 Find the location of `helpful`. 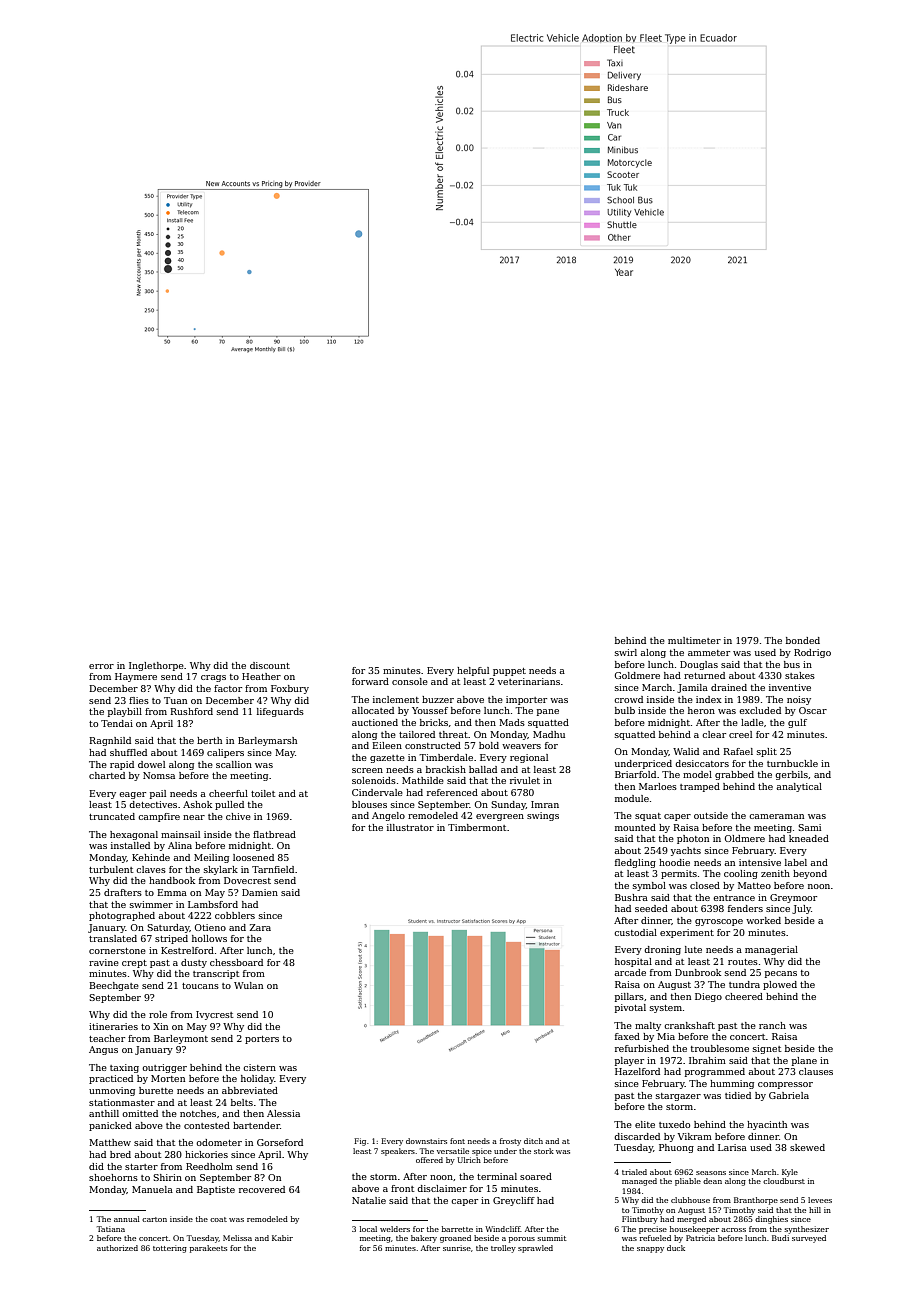

helpful is located at coordinates (473, 671).
